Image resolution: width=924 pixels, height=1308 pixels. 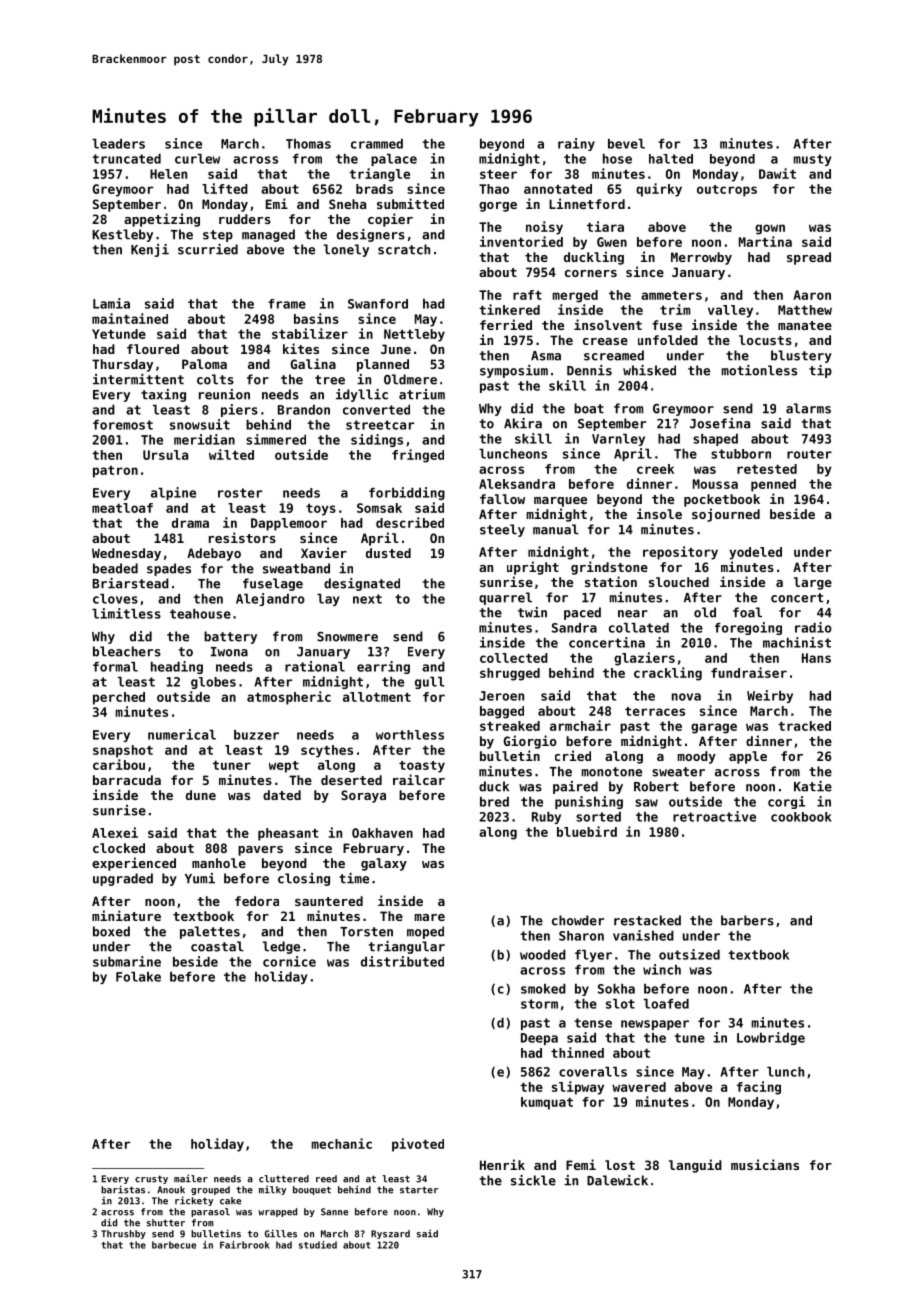 I want to click on spread, so click(x=809, y=258).
